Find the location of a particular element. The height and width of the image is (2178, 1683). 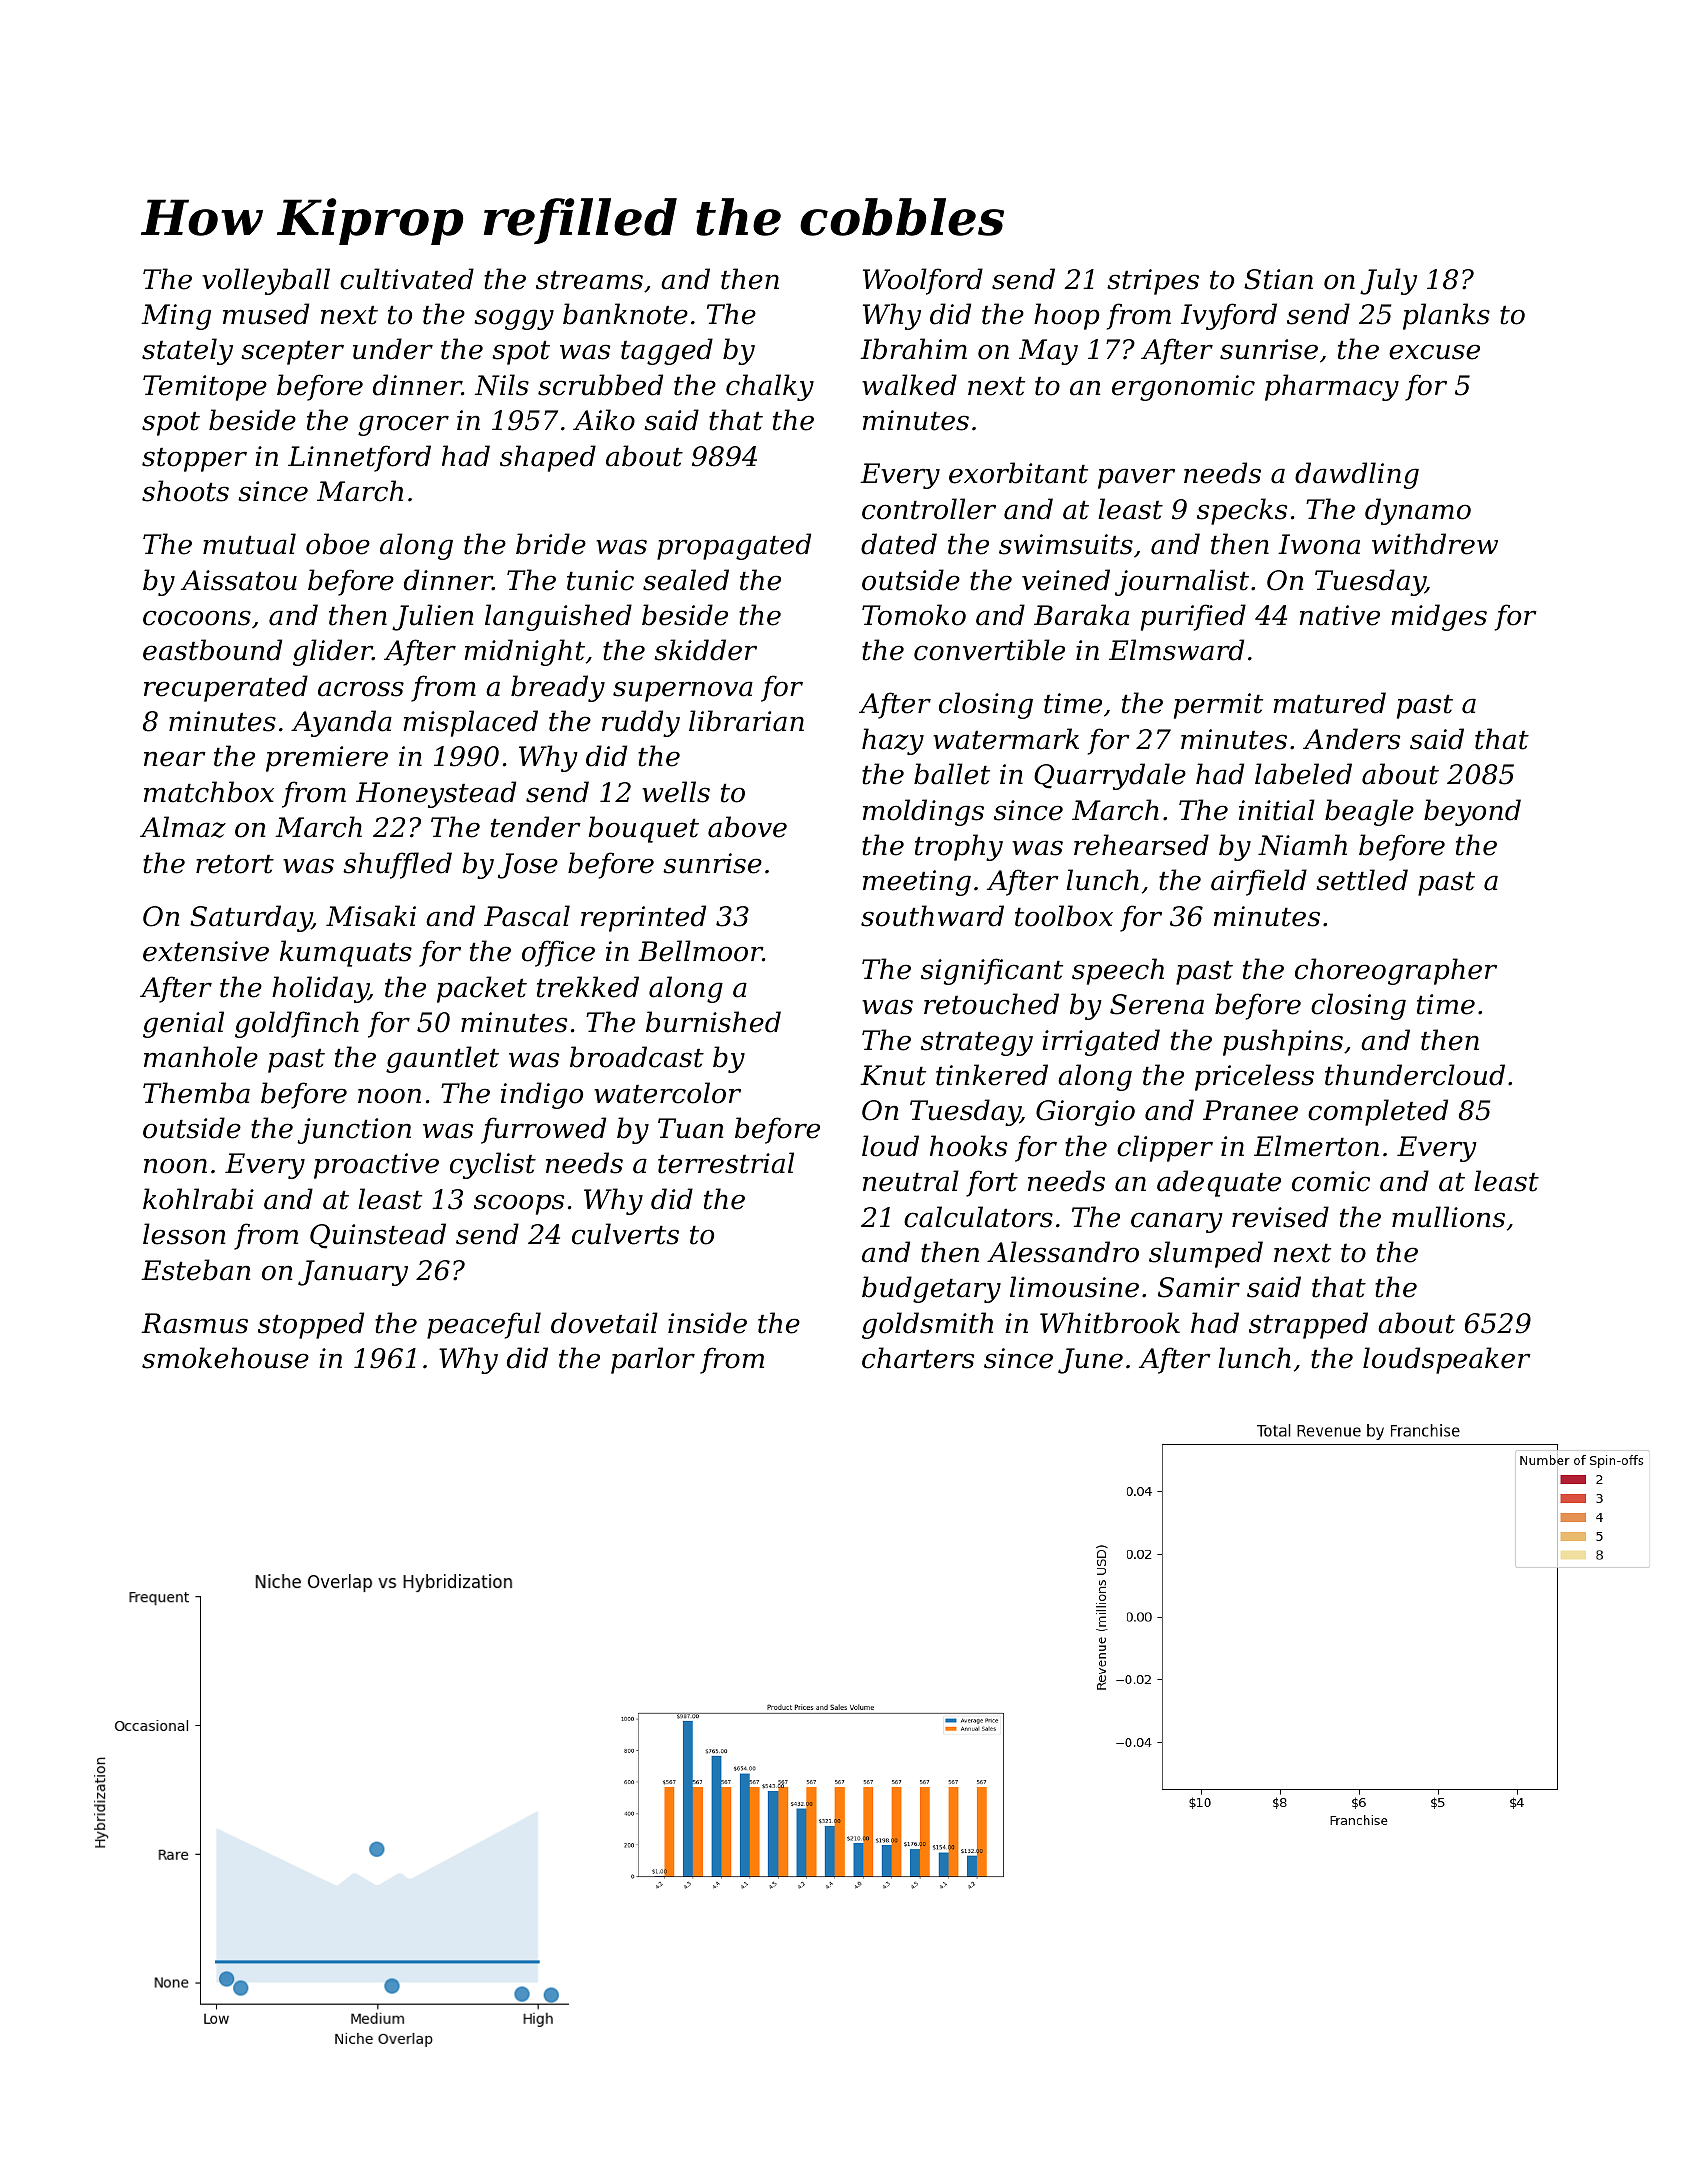

Bellmoor is located at coordinates (700, 951).
